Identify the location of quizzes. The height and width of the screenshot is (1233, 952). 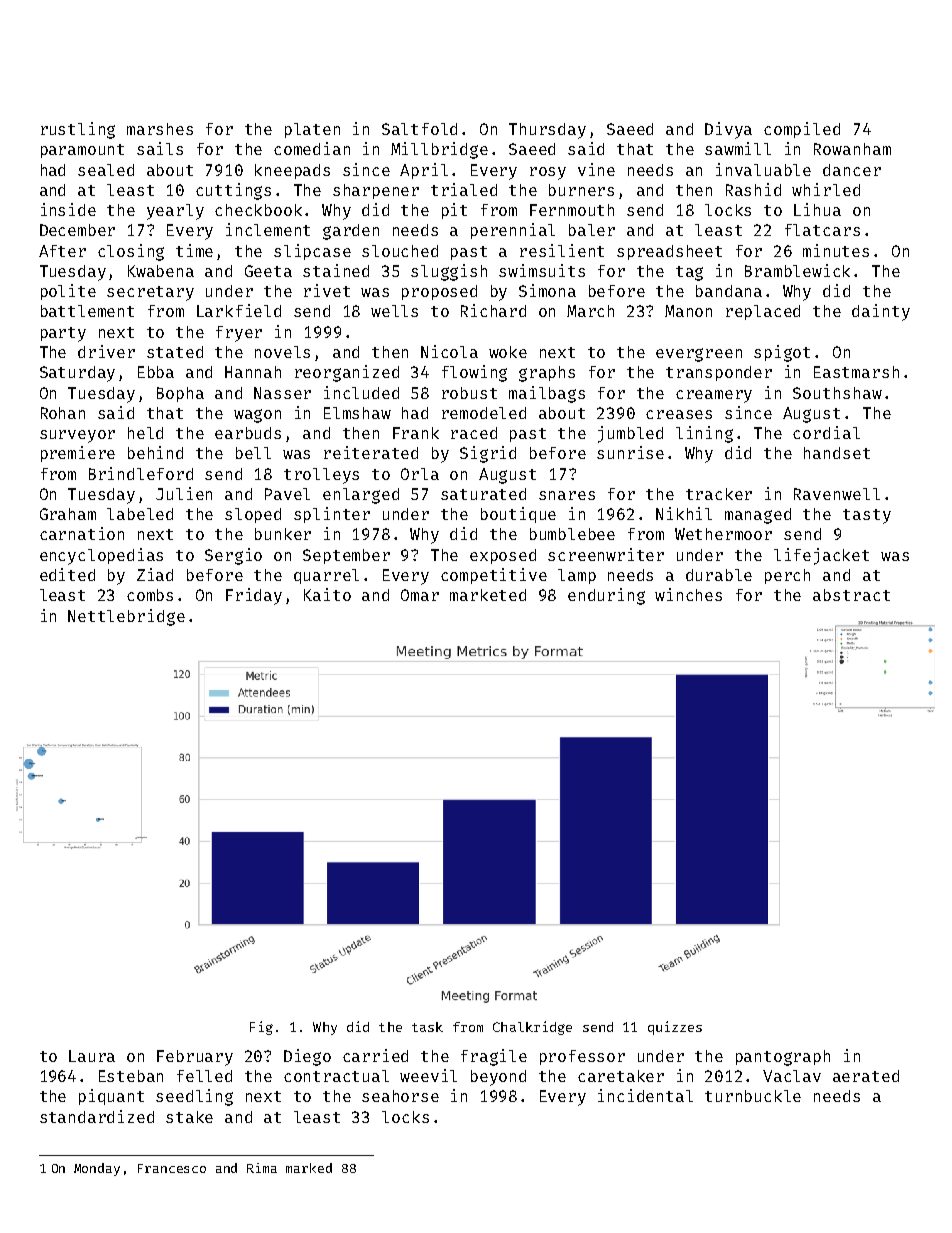
(675, 1028).
